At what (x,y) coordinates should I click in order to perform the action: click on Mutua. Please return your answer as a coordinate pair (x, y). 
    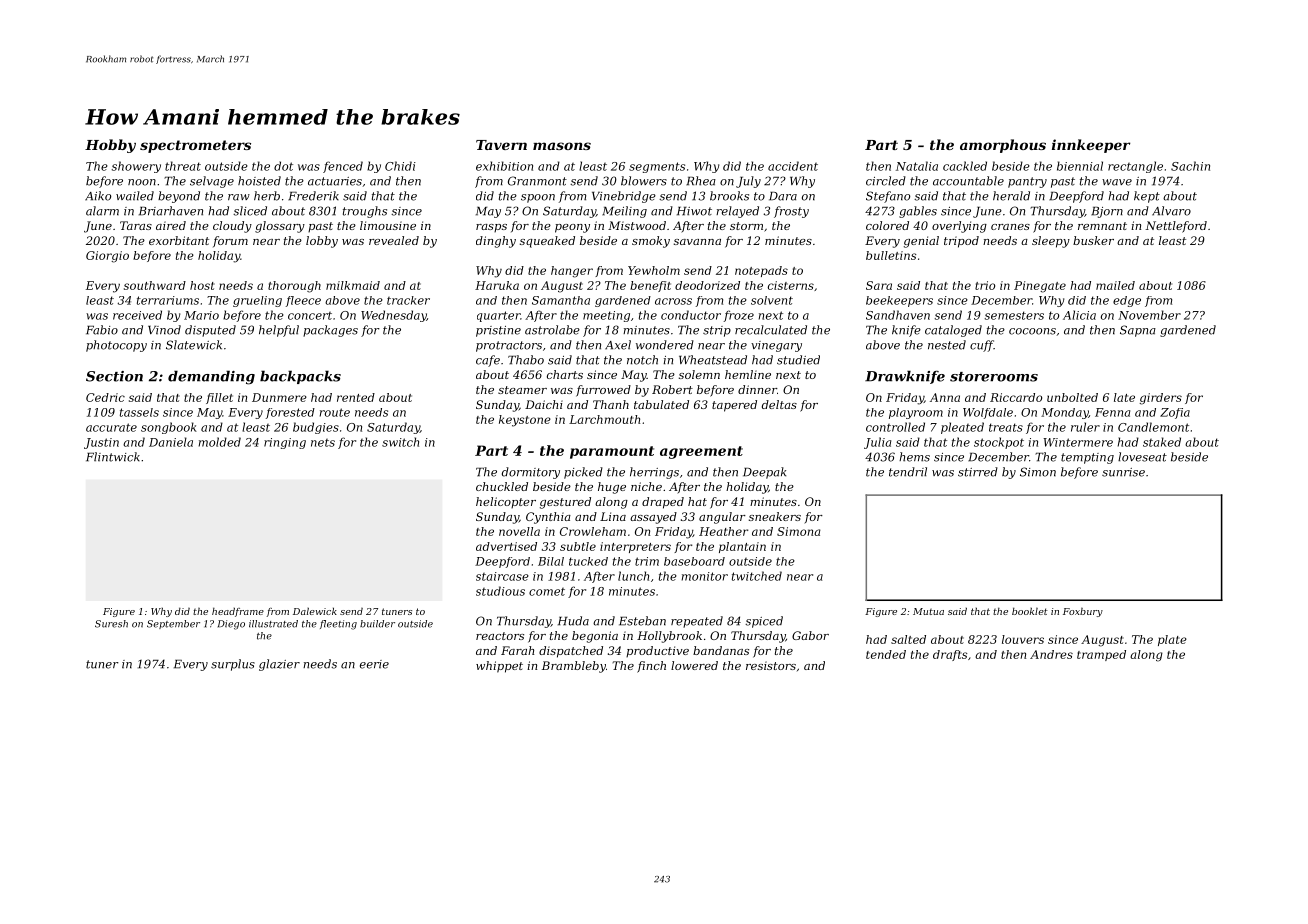
    Looking at the image, I should click on (928, 611).
